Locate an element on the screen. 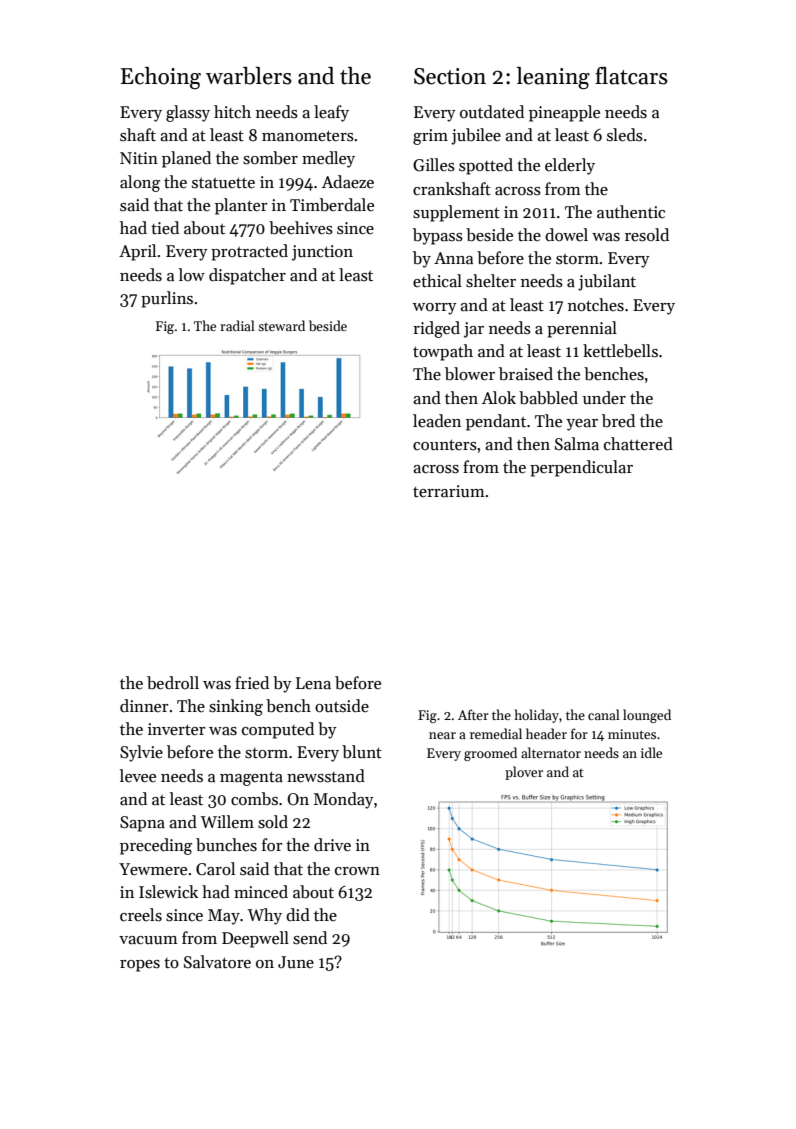  kettlebells is located at coordinates (620, 351).
